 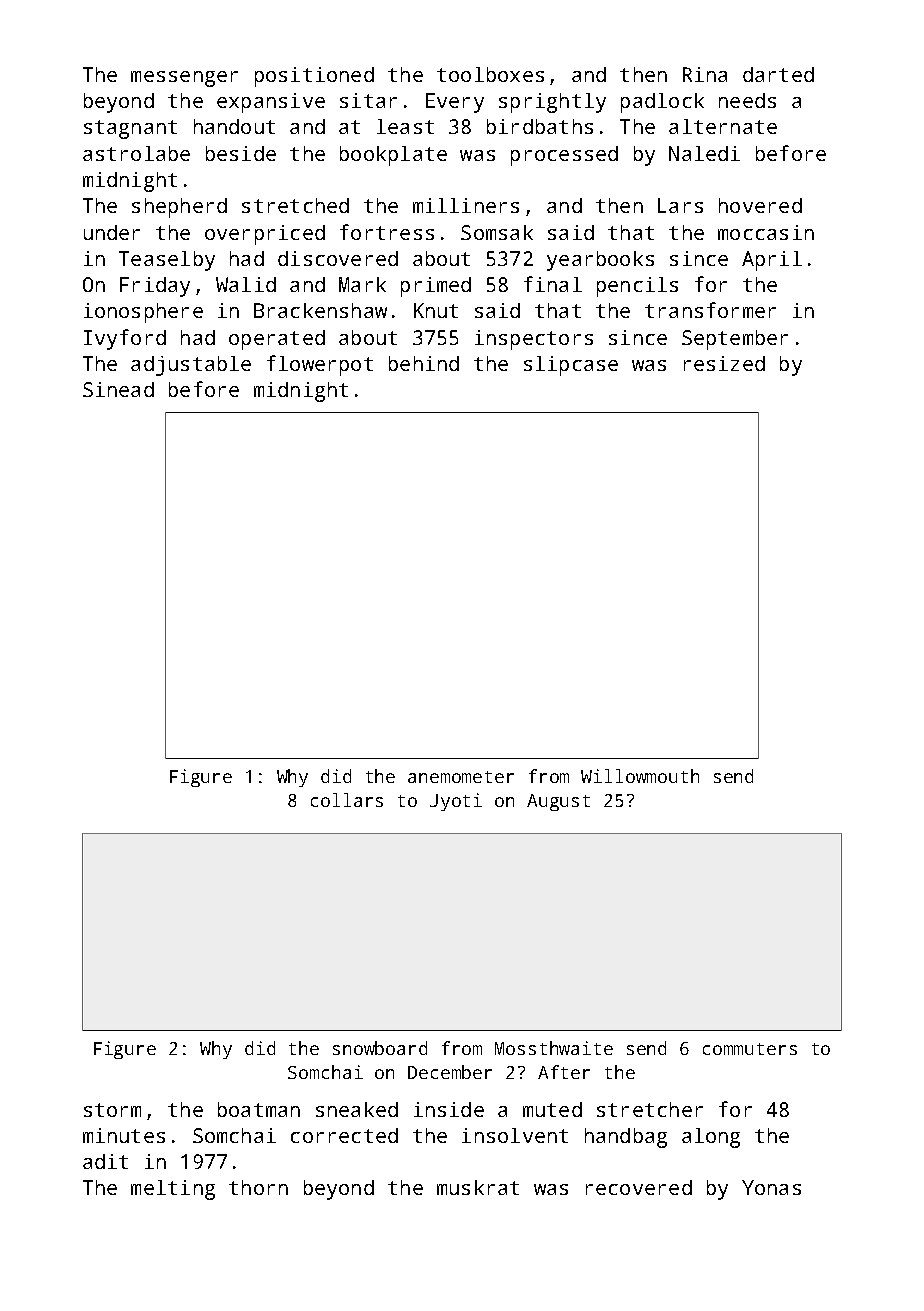 I want to click on anemometer, so click(x=461, y=777).
